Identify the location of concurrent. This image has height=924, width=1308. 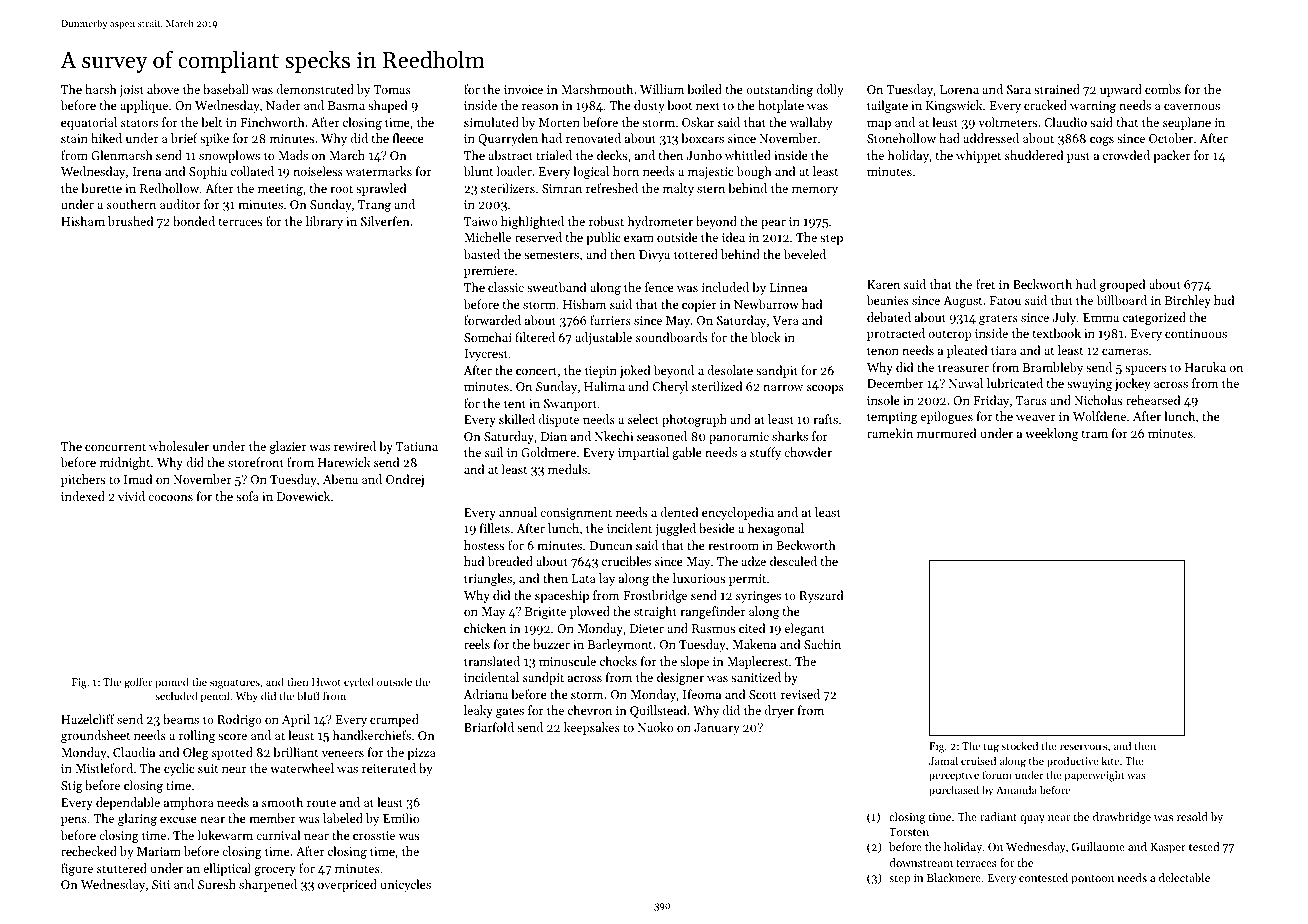
(115, 447).
